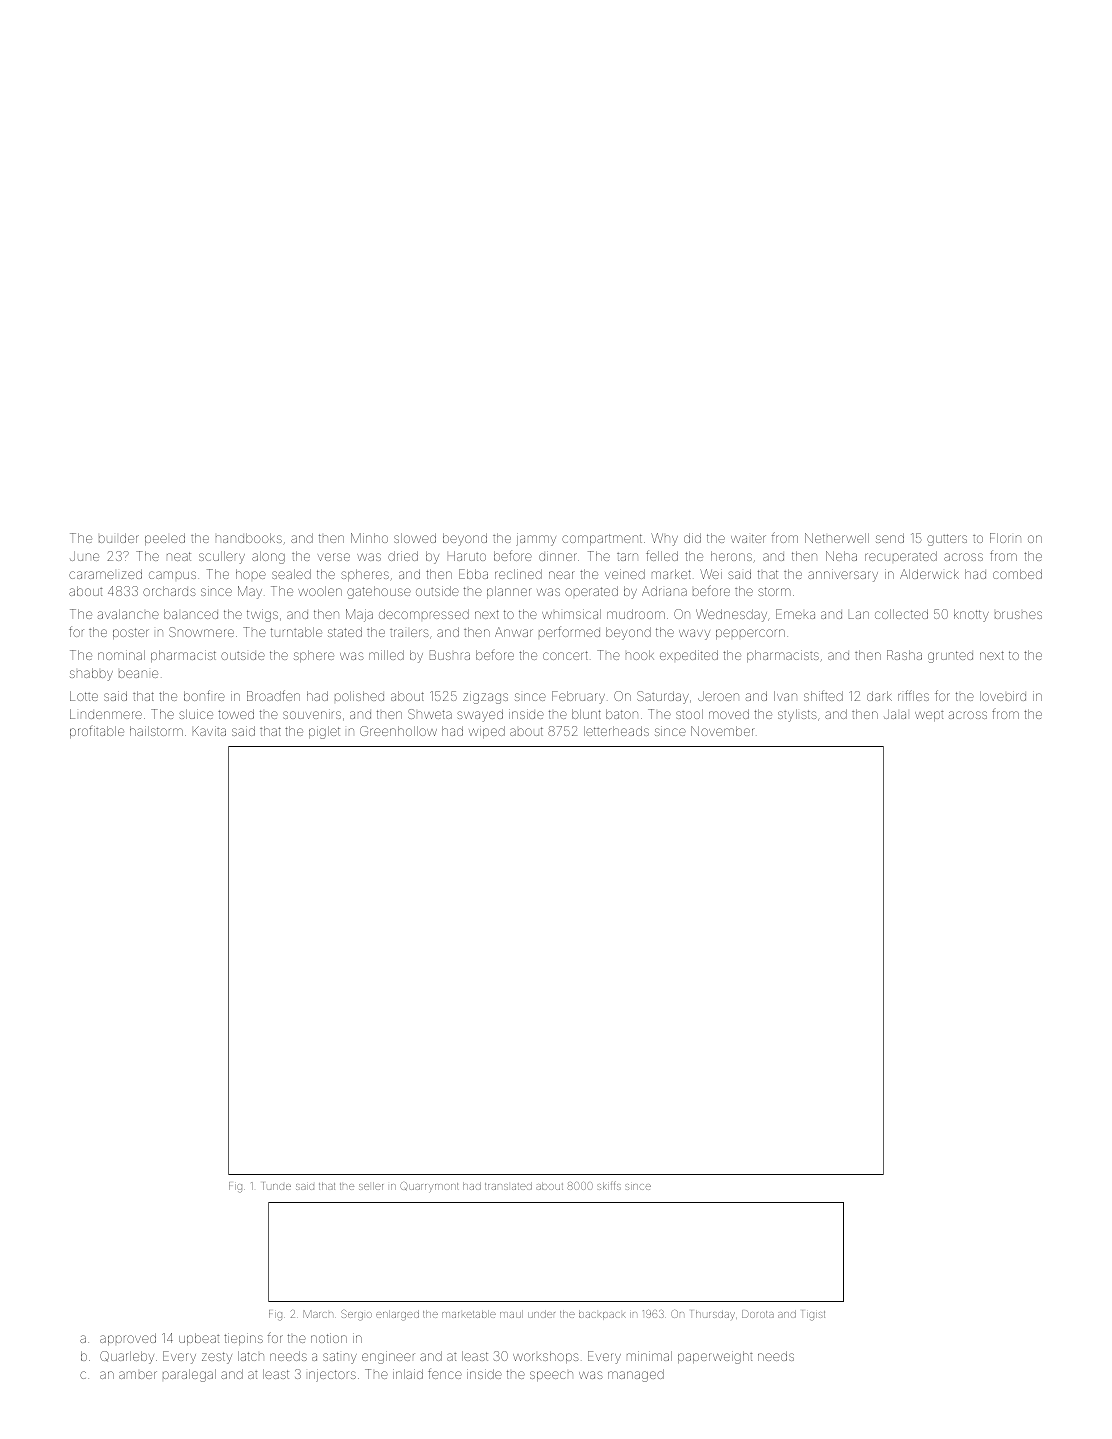  What do you see at coordinates (722, 731) in the page?
I see `November` at bounding box center [722, 731].
